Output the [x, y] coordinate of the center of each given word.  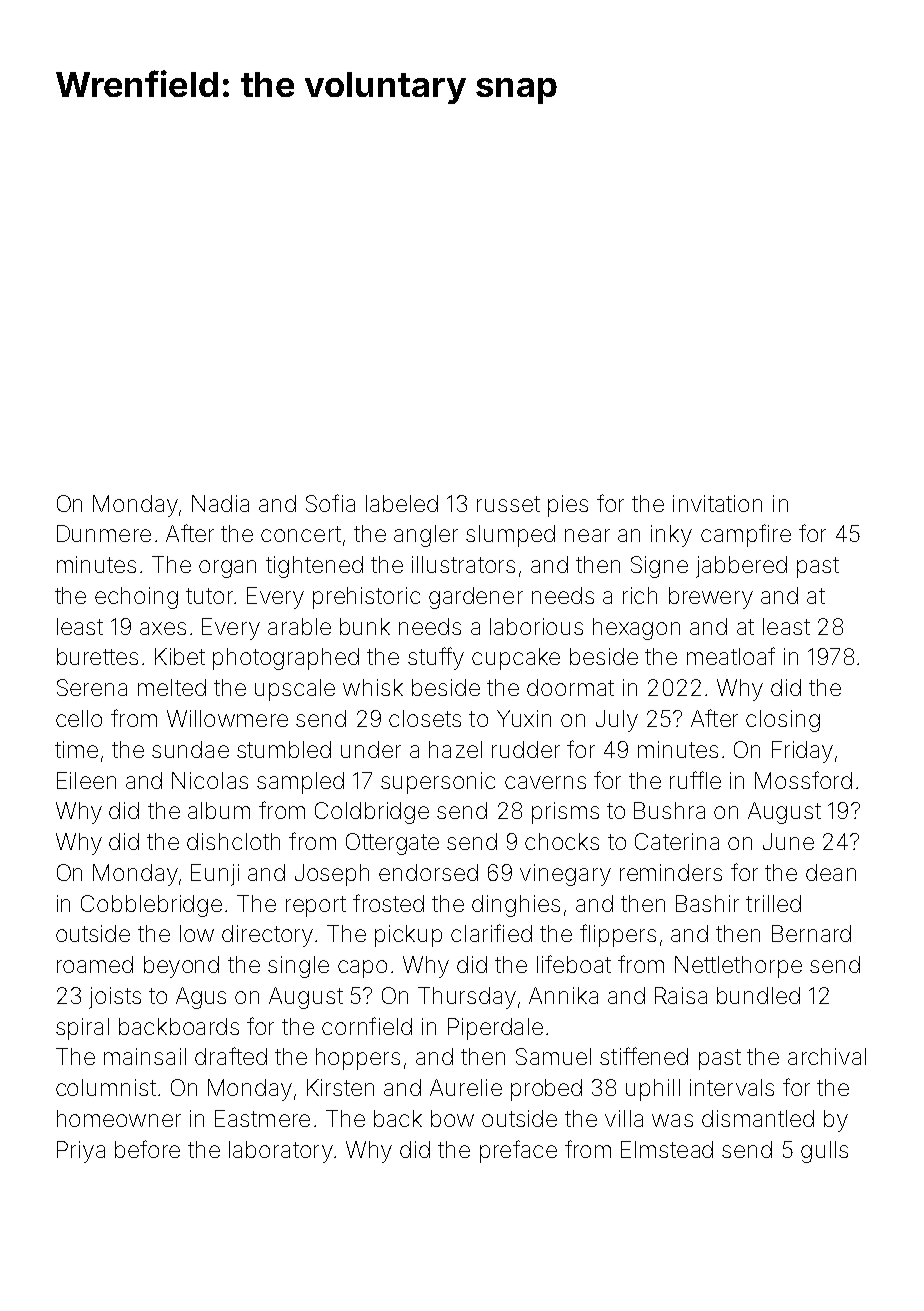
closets [425, 718]
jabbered [741, 567]
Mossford [803, 780]
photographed [286, 659]
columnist [106, 1087]
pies [568, 506]
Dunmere [104, 533]
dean [831, 872]
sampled [300, 783]
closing [783, 721]
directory [267, 936]
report [316, 906]
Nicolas [210, 780]
